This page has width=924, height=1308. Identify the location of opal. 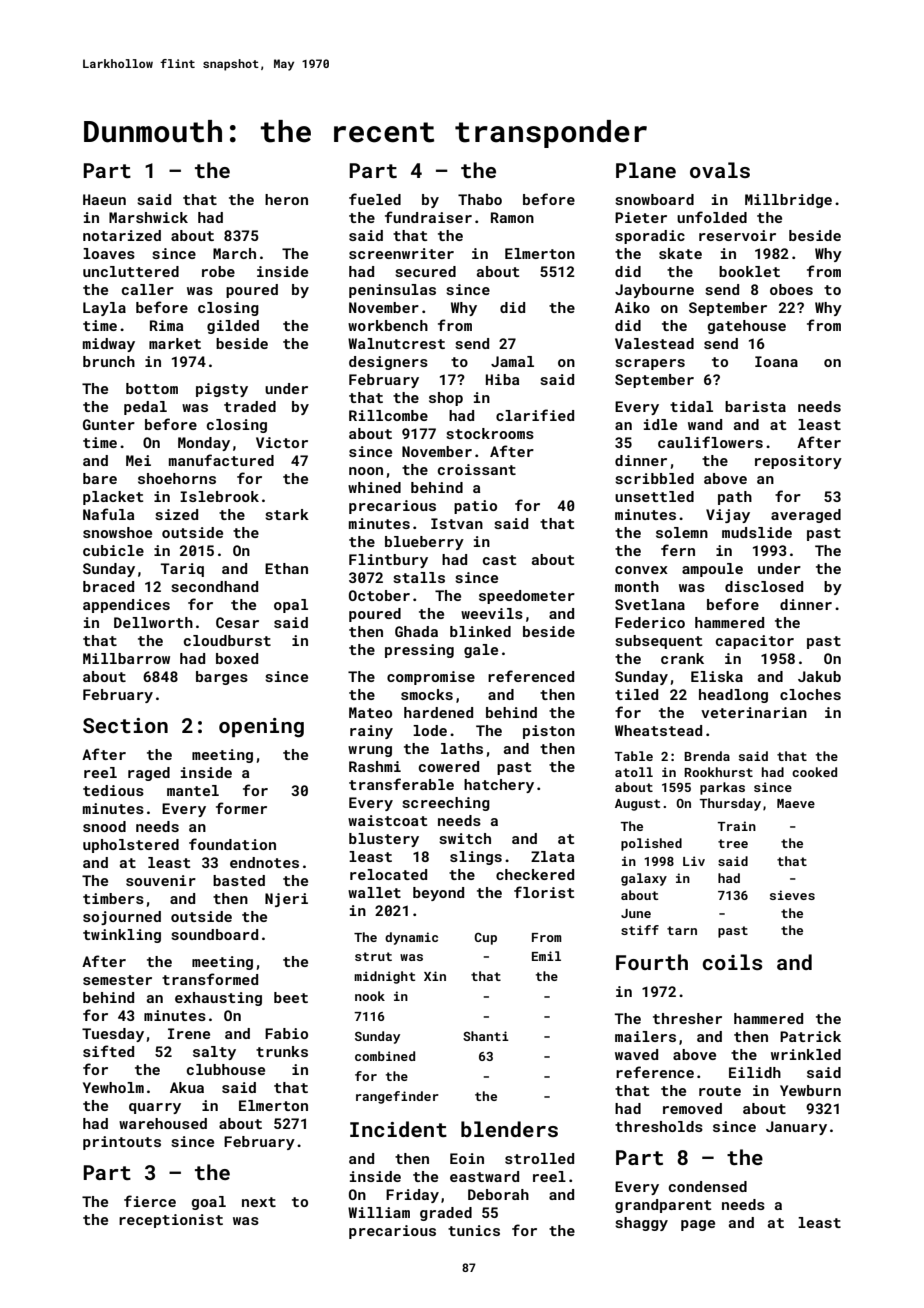
(291, 606).
